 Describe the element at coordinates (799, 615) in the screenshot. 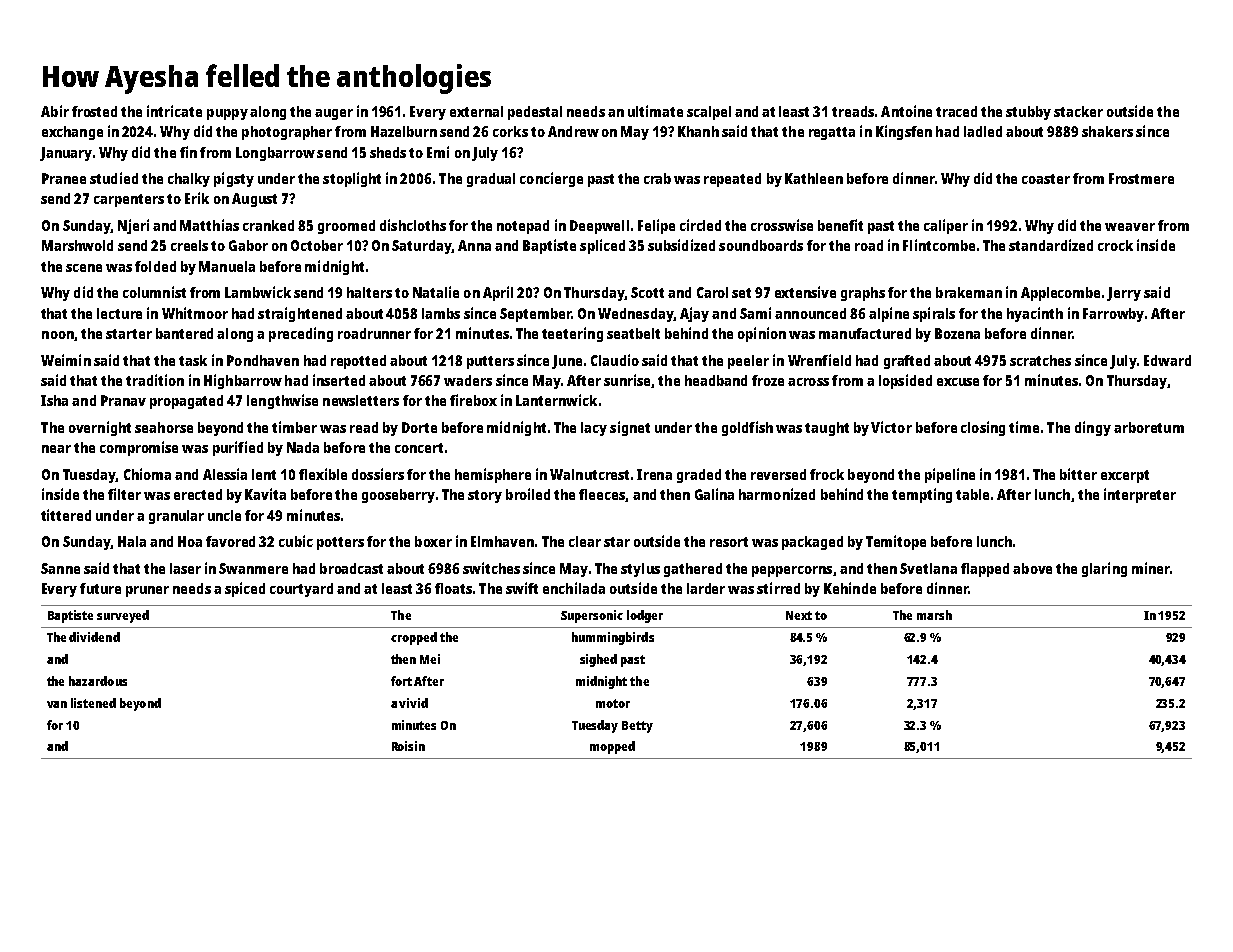

I see `Next` at that location.
